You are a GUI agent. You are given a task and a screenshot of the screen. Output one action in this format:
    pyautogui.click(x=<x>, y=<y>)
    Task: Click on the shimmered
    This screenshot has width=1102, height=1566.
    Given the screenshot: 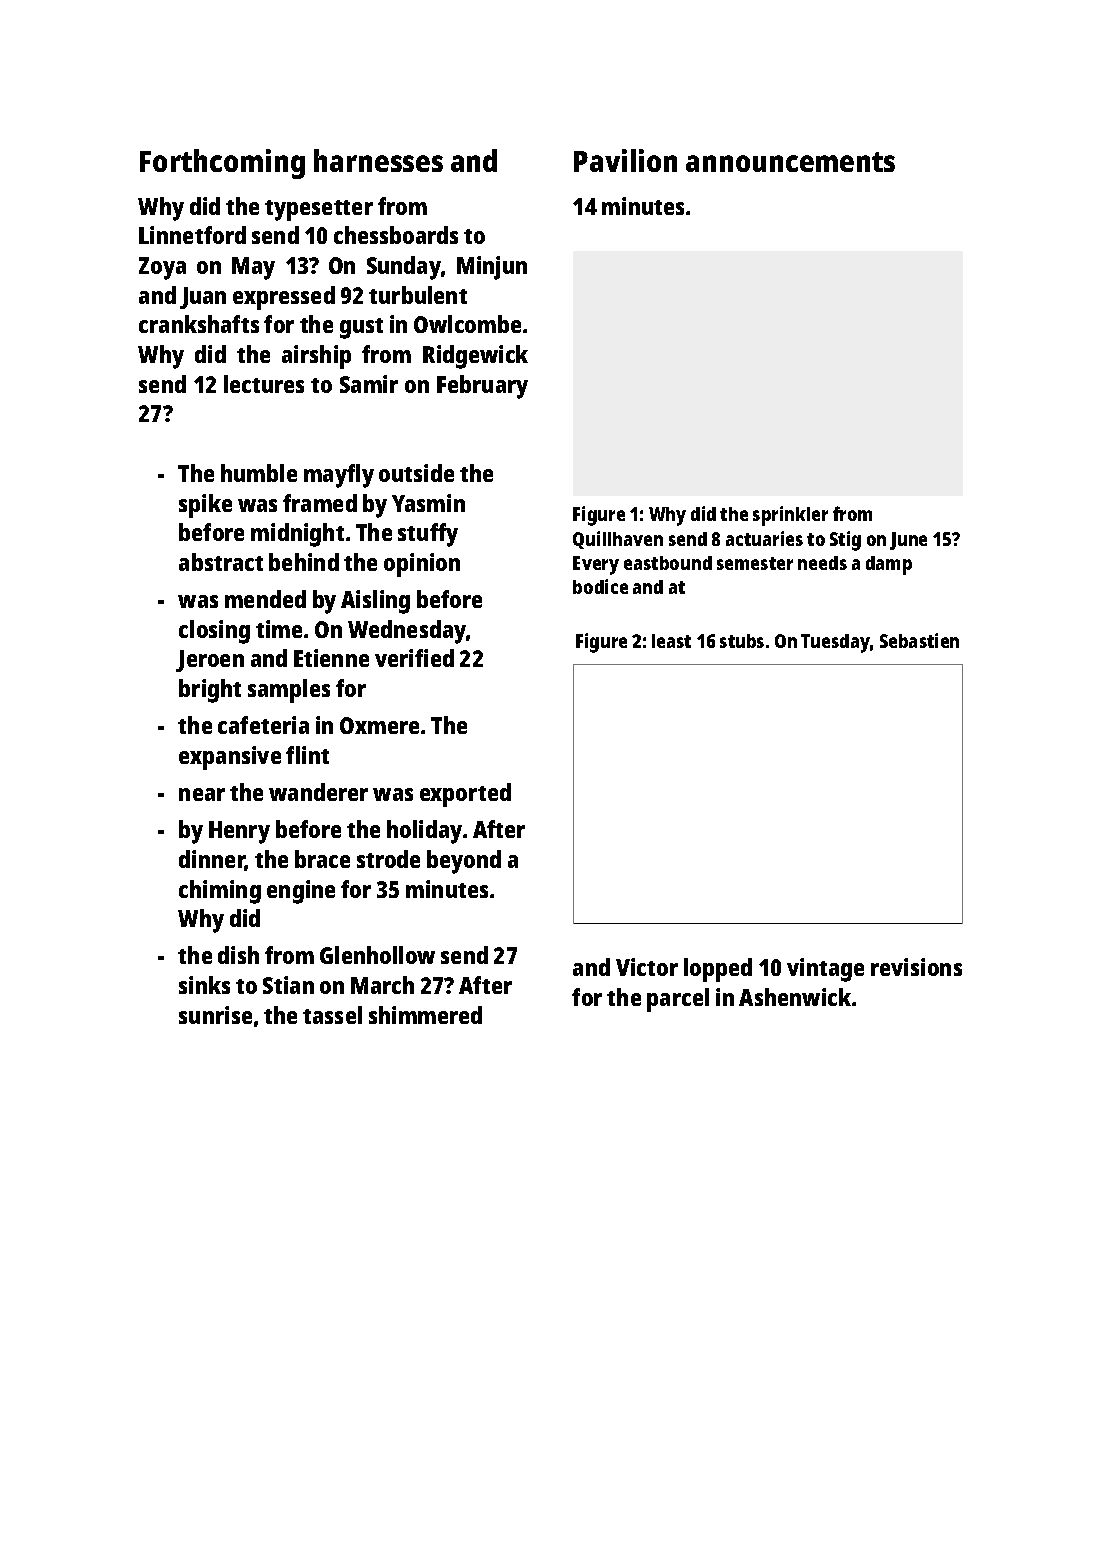 What is the action you would take?
    pyautogui.click(x=425, y=1015)
